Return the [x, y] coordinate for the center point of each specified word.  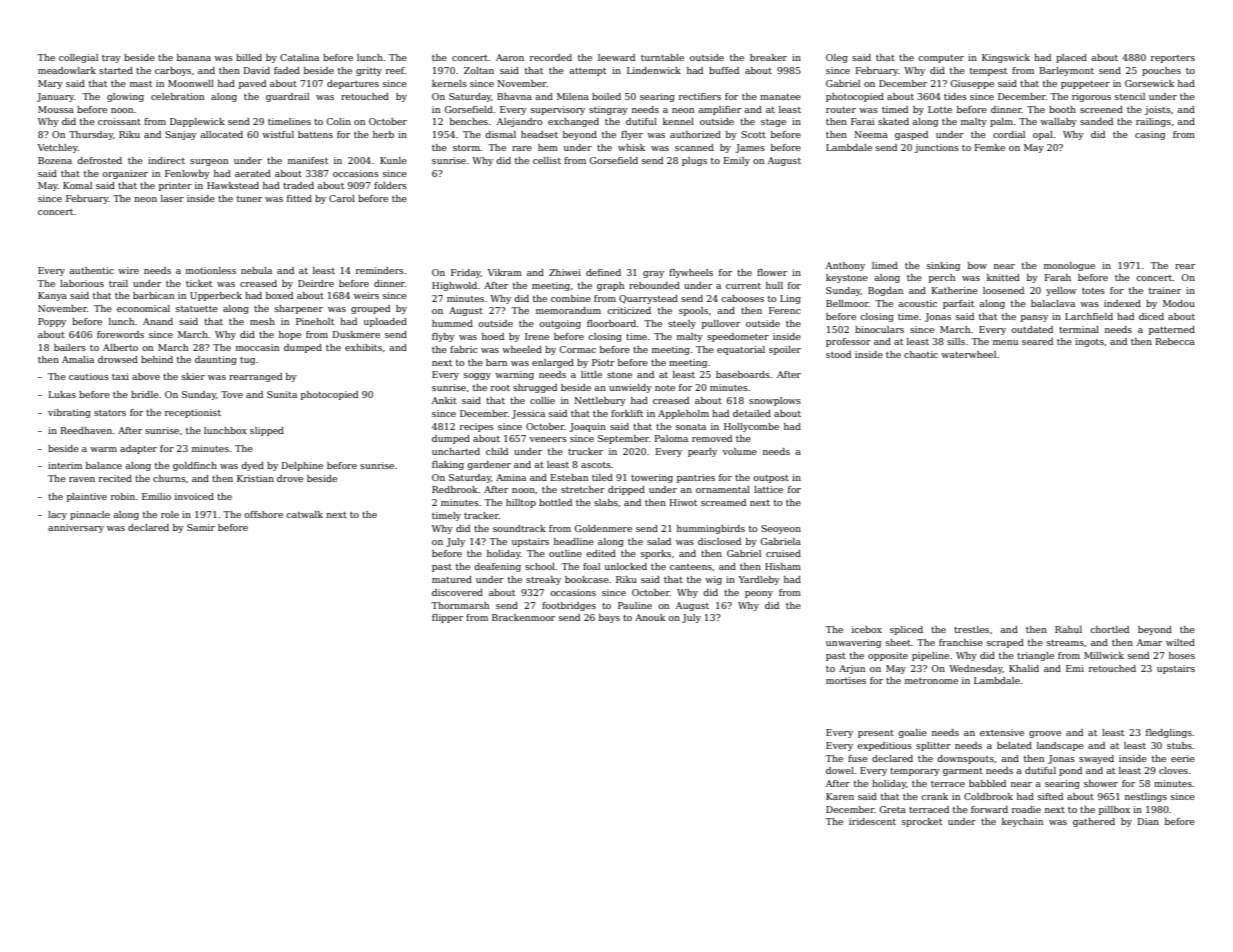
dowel [840, 770]
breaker [768, 57]
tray [111, 59]
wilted [1180, 642]
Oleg [837, 58]
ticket [199, 283]
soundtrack [519, 528]
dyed [252, 466]
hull [774, 285]
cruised [783, 553]
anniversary [76, 528]
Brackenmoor [523, 617]
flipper [447, 618]
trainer [1165, 290]
